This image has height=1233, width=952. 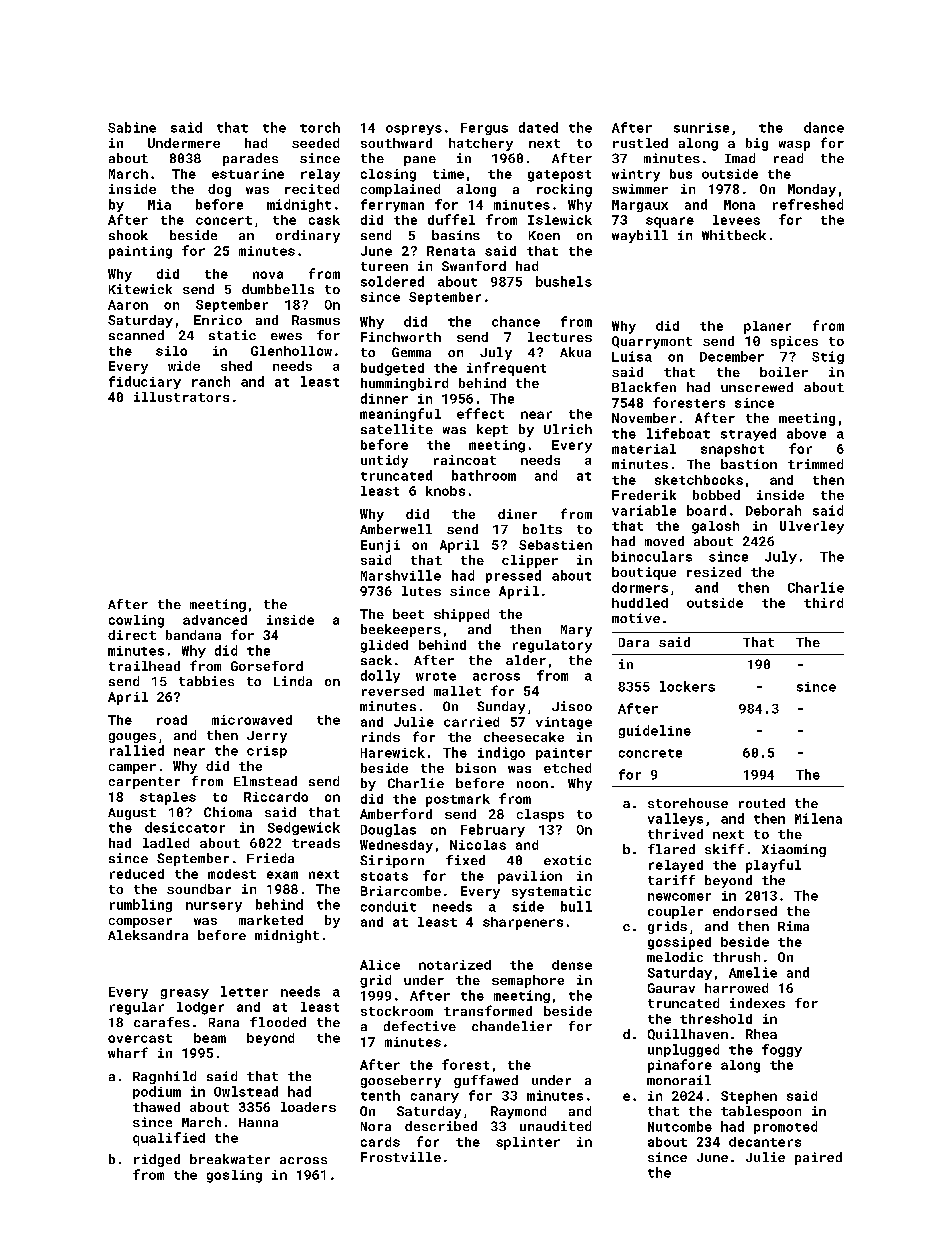 What do you see at coordinates (564, 281) in the image?
I see `bushels` at bounding box center [564, 281].
